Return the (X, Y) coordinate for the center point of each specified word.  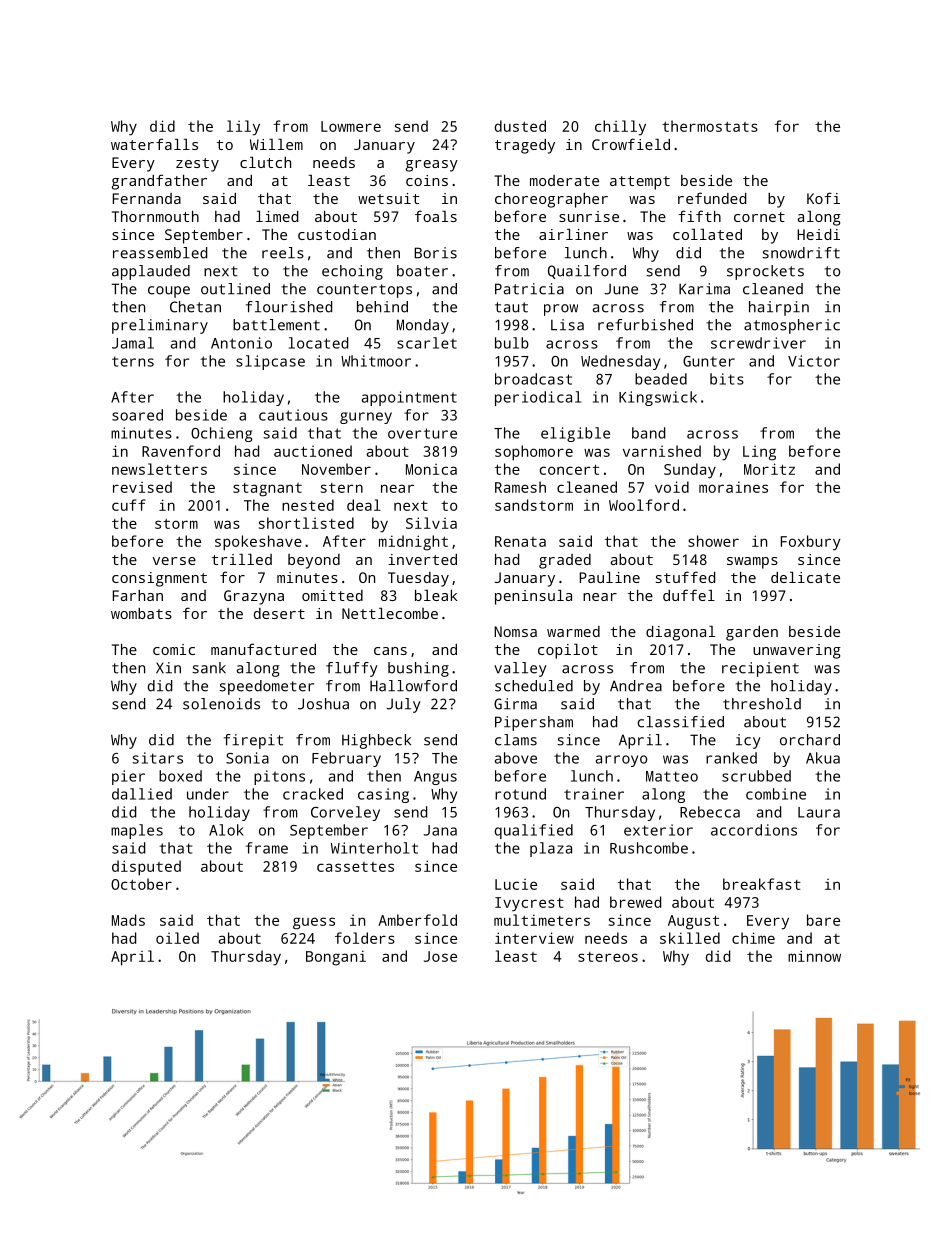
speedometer (266, 687)
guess (314, 923)
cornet (759, 217)
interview (534, 938)
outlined (235, 289)
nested (308, 505)
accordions (754, 830)
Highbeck (376, 741)
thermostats (710, 126)
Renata (520, 541)
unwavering (797, 651)
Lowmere (351, 126)
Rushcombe (649, 848)
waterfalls (154, 144)
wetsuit (388, 198)
